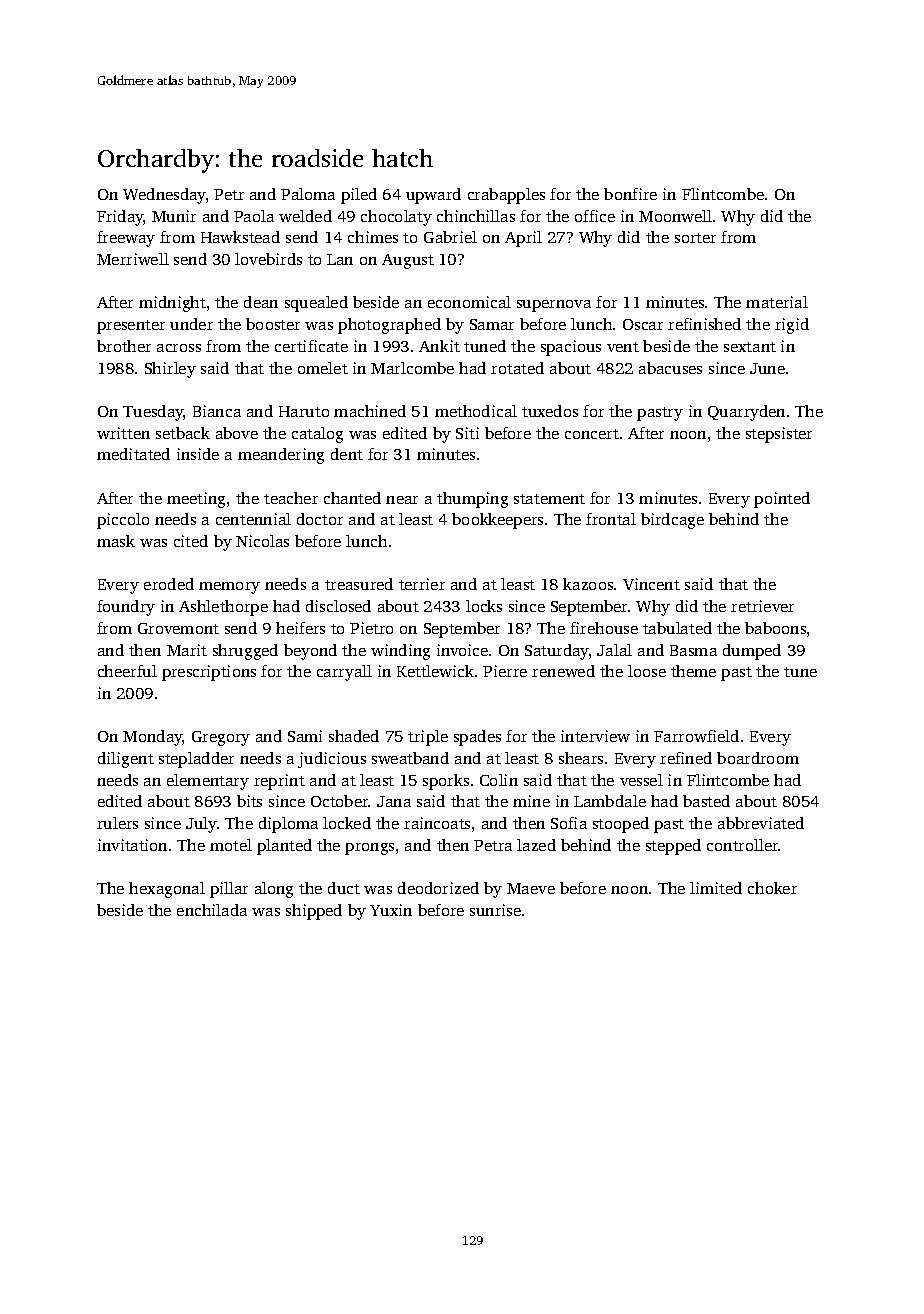 Image resolution: width=924 pixels, height=1314 pixels. I want to click on retriever, so click(762, 606).
